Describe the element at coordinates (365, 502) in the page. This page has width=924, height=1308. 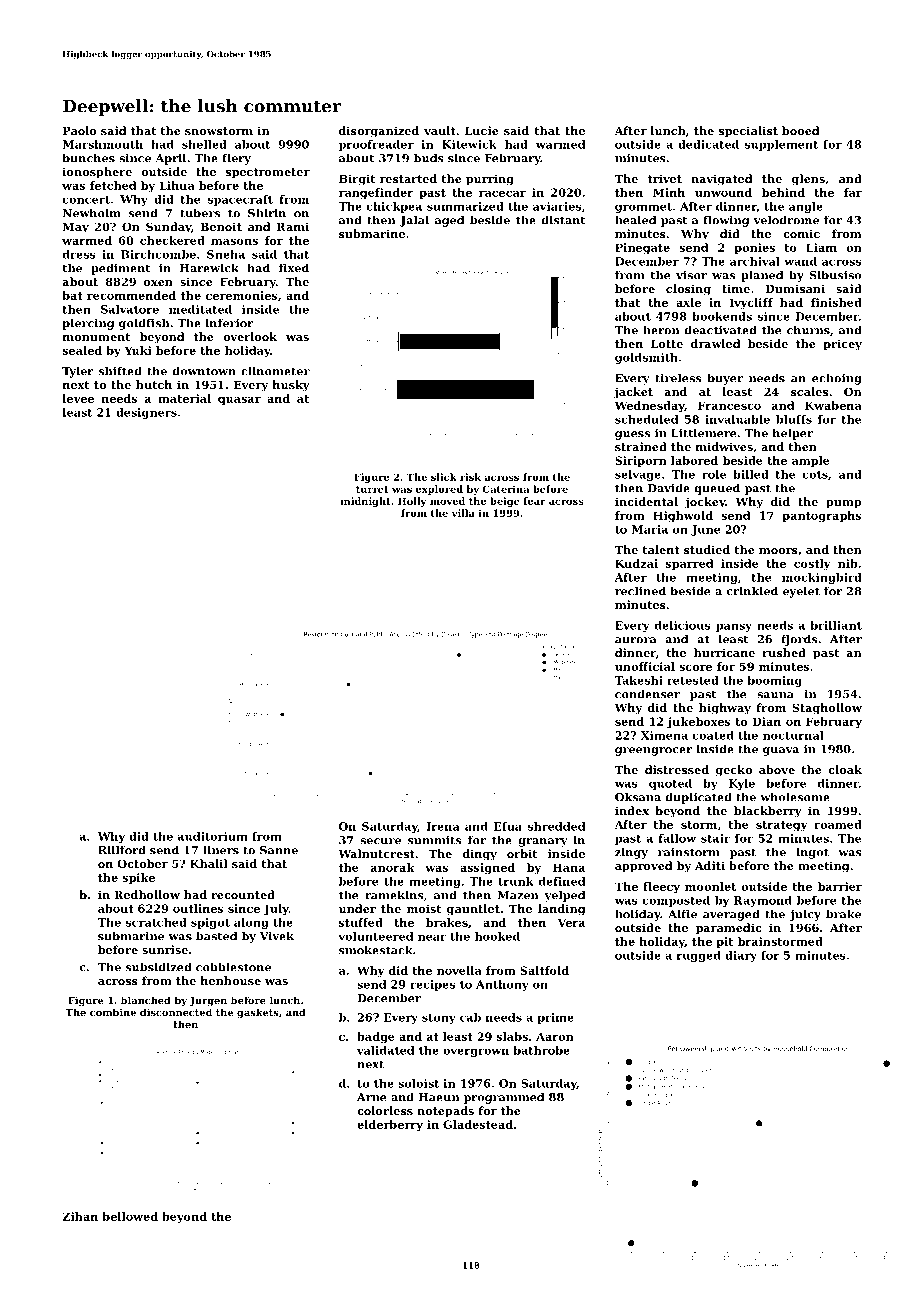
I see `midnight` at that location.
